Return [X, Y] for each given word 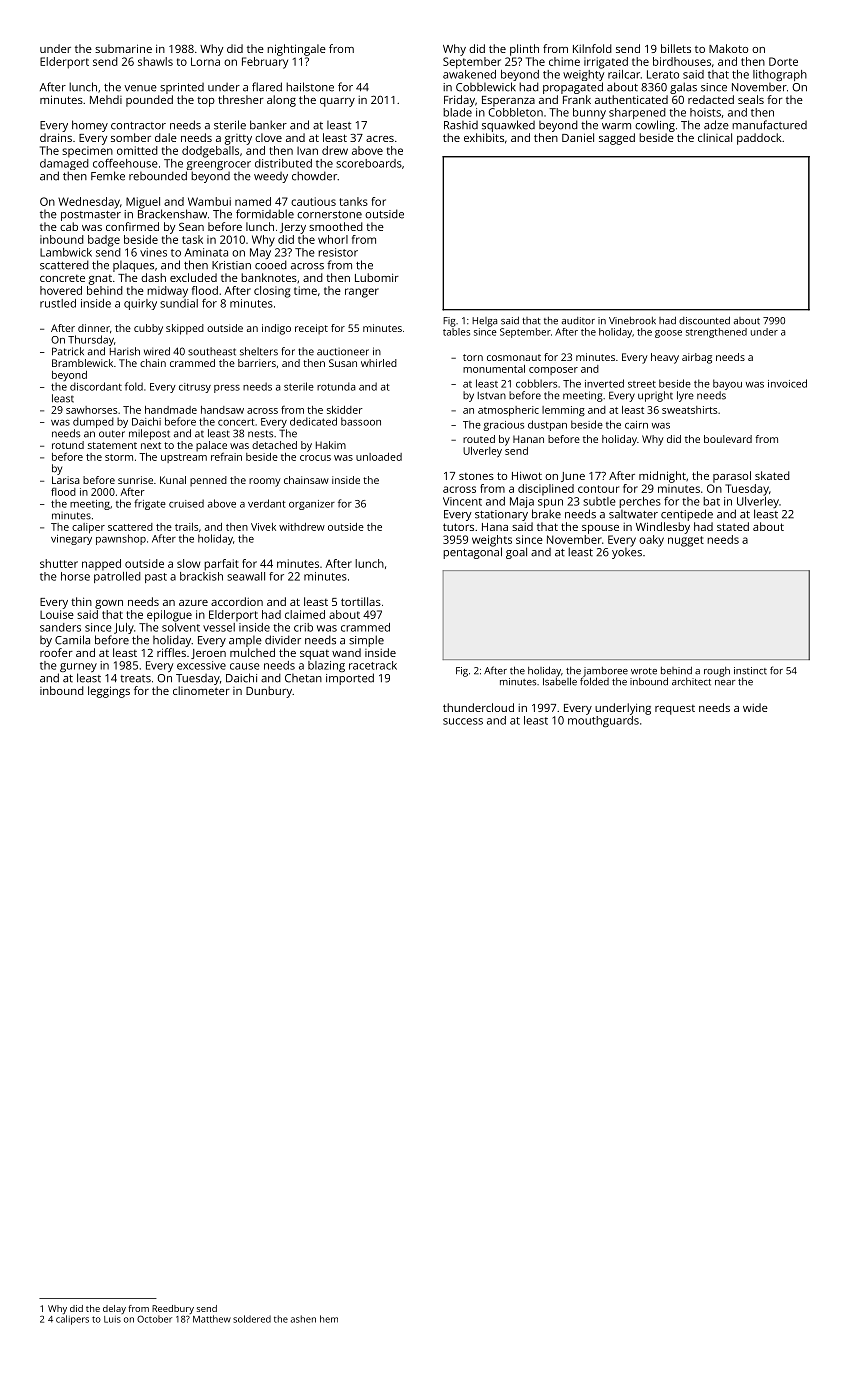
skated [772, 475]
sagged [617, 139]
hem [329, 1319]
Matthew [212, 1319]
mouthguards [603, 721]
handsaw [222, 410]
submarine [123, 48]
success [463, 721]
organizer [312, 505]
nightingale [296, 50]
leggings [109, 692]
